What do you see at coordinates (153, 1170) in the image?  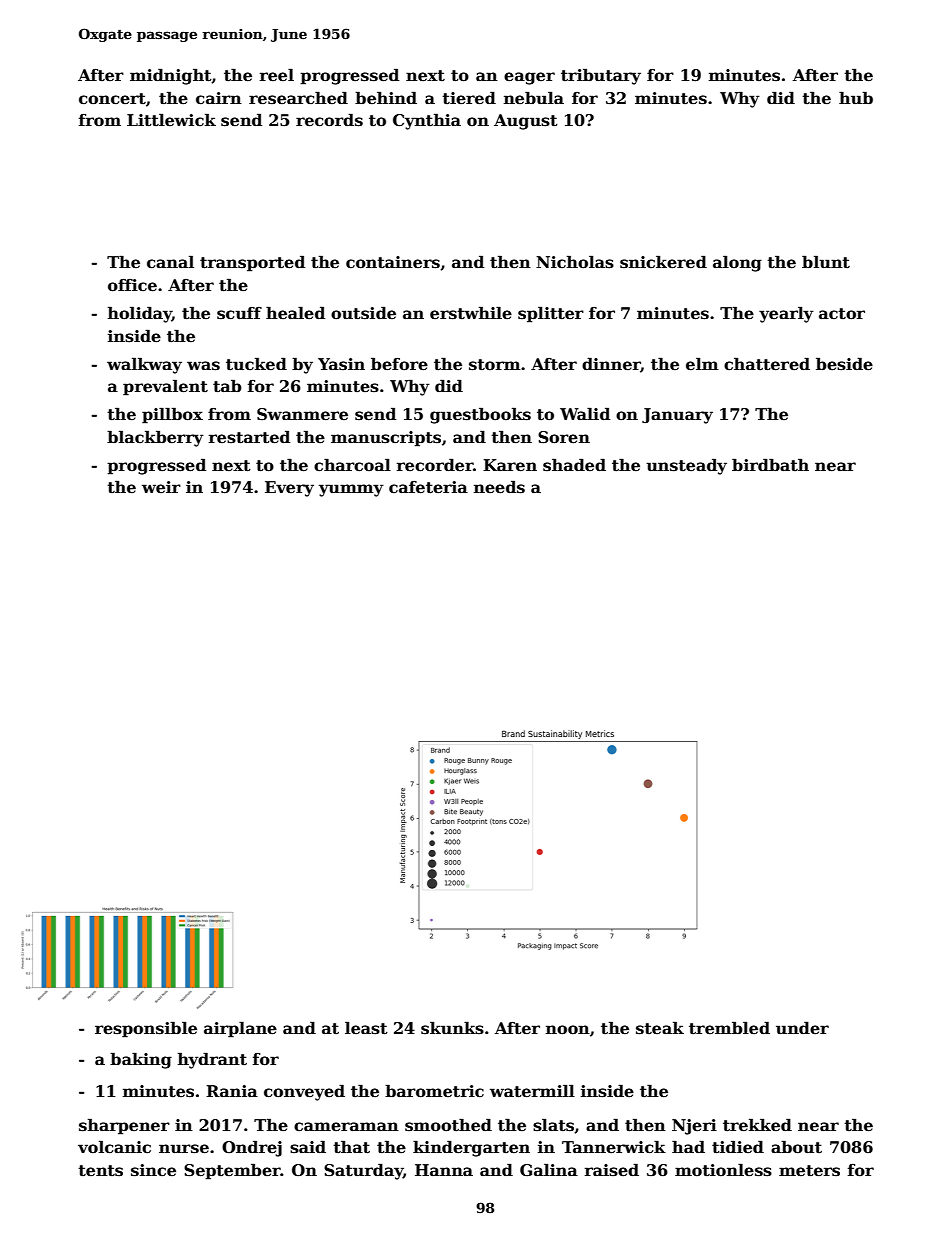 I see `since` at bounding box center [153, 1170].
